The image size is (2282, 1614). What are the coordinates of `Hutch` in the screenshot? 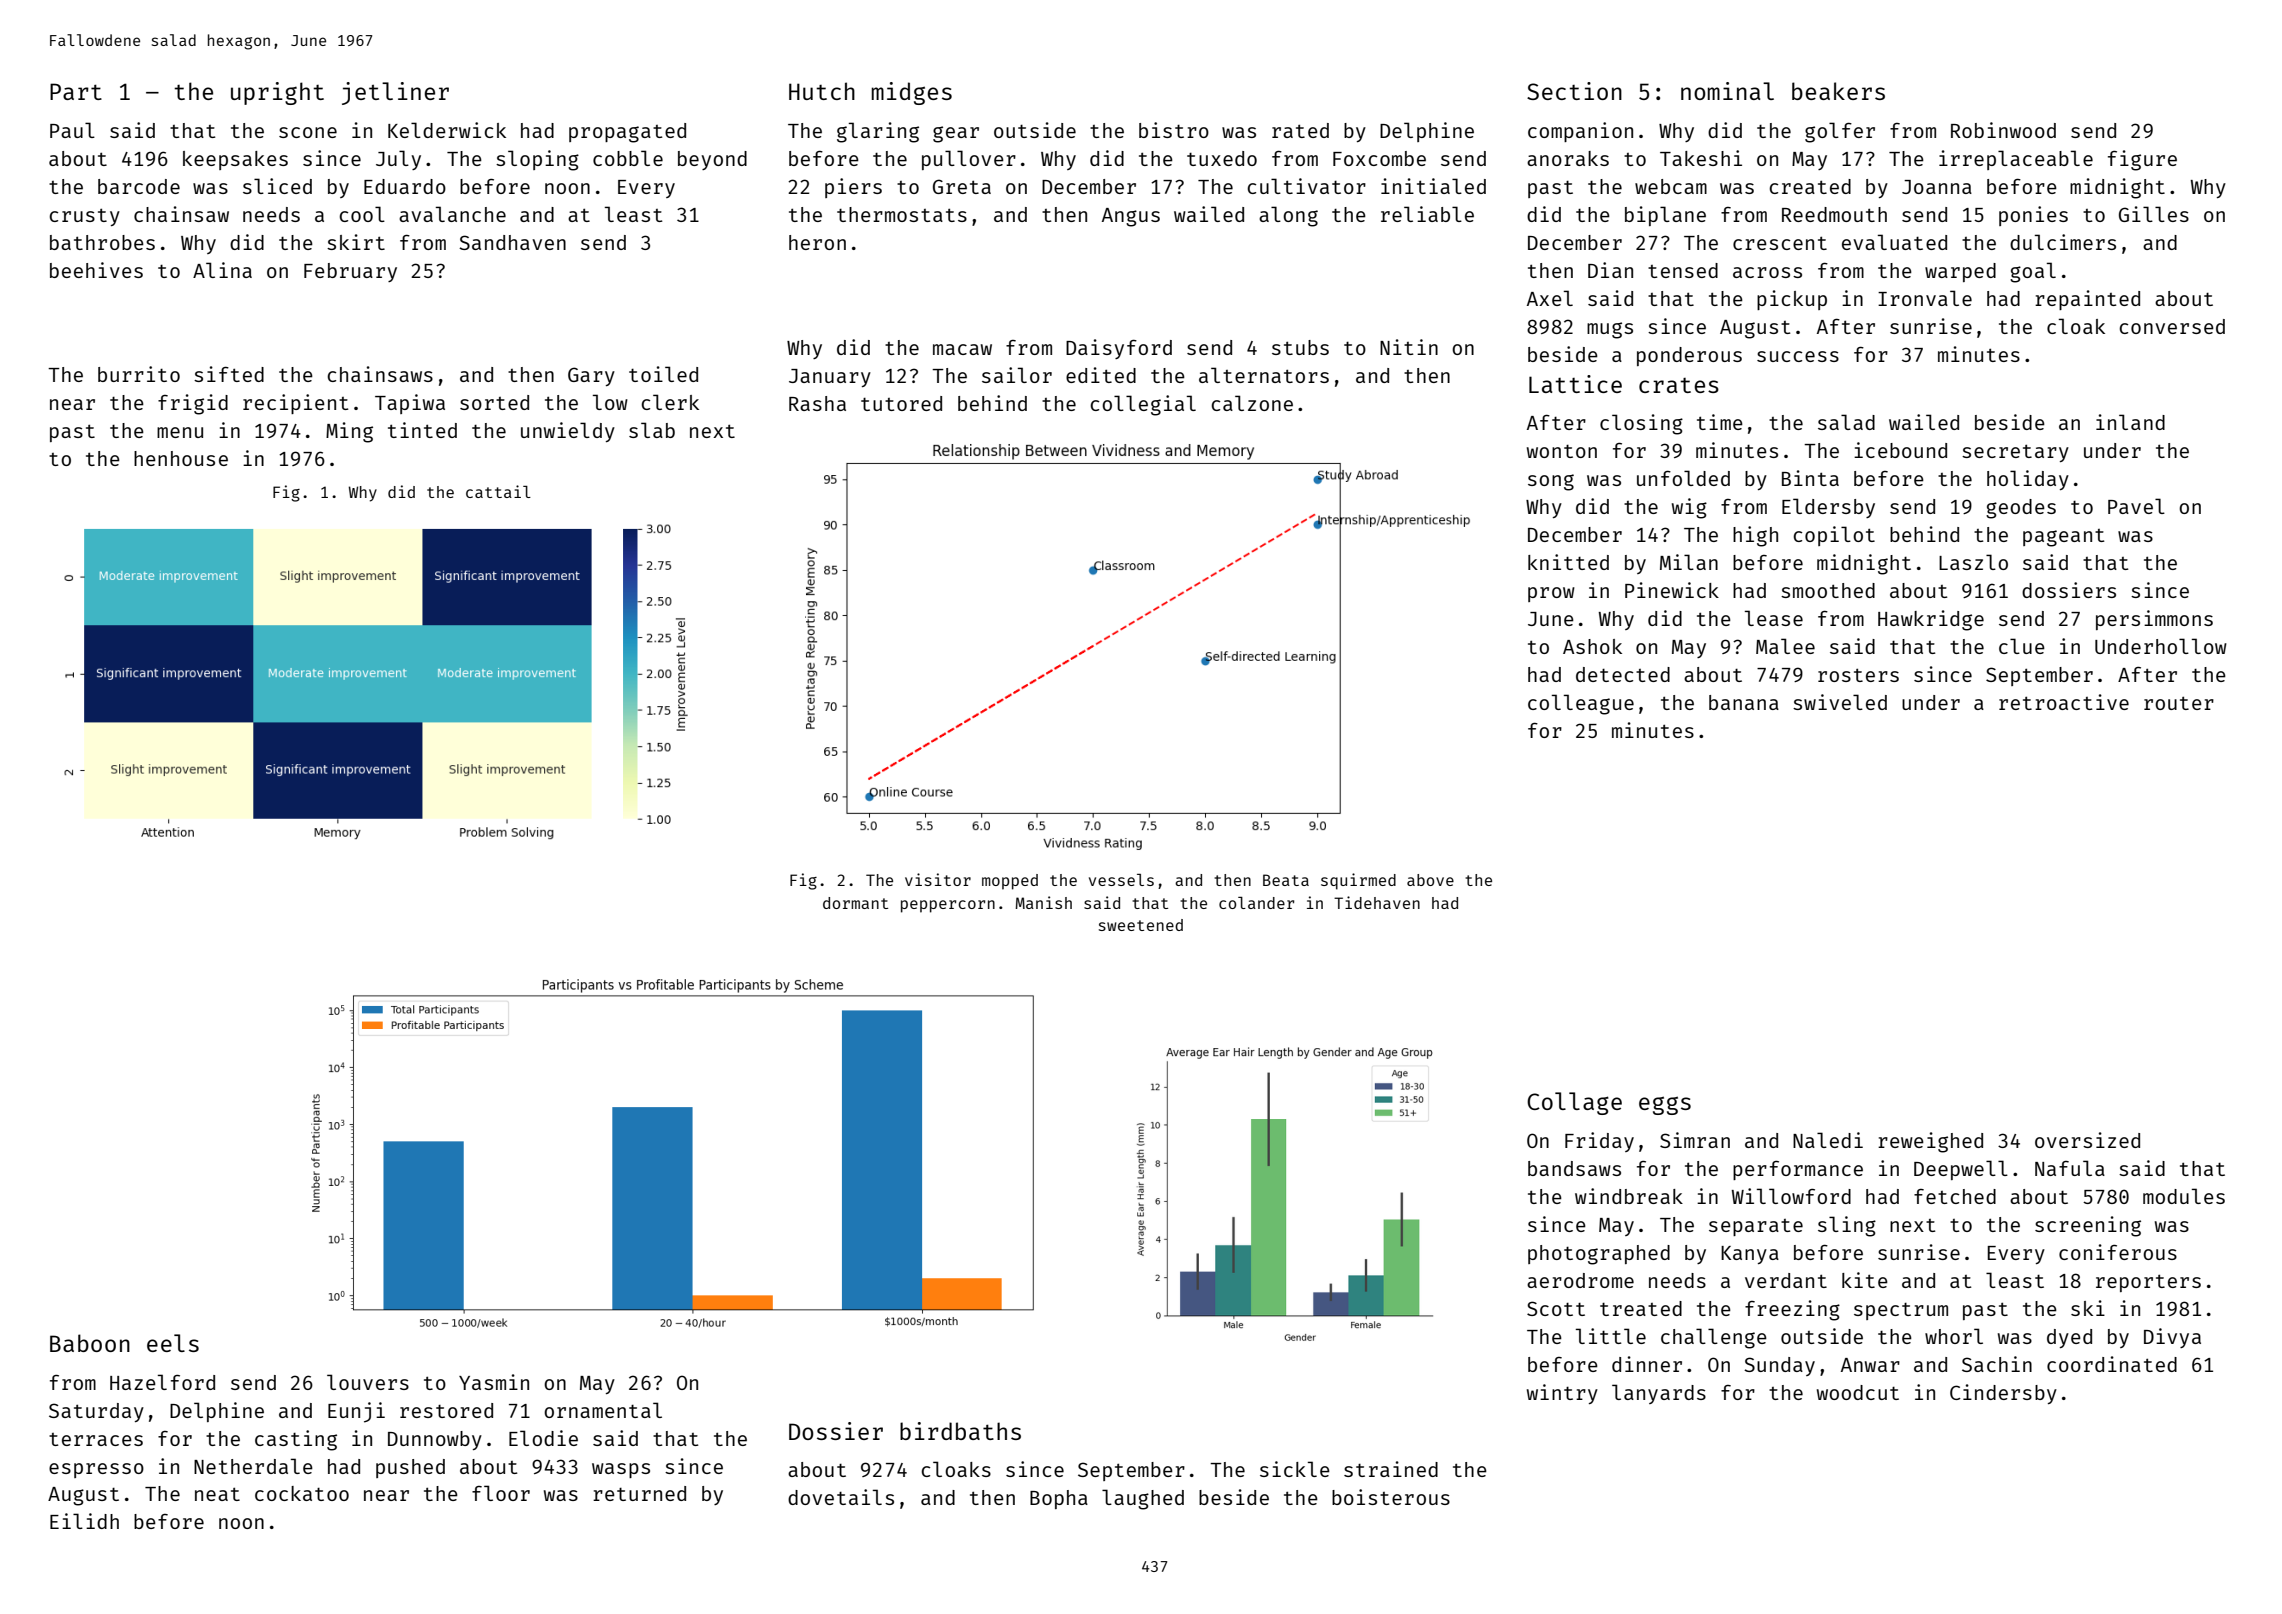 It's located at (822, 91).
